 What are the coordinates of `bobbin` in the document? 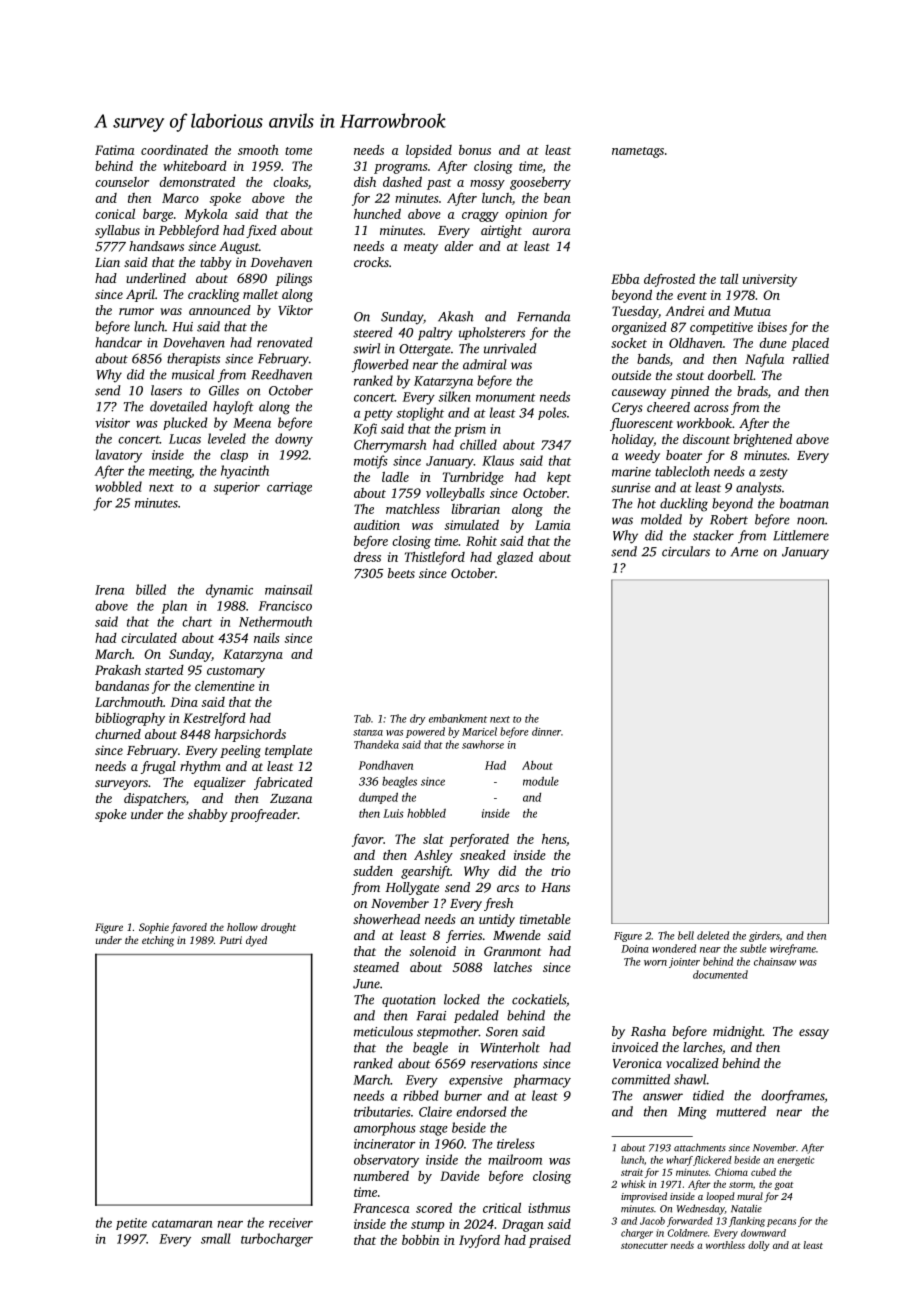 It's located at (420, 1240).
